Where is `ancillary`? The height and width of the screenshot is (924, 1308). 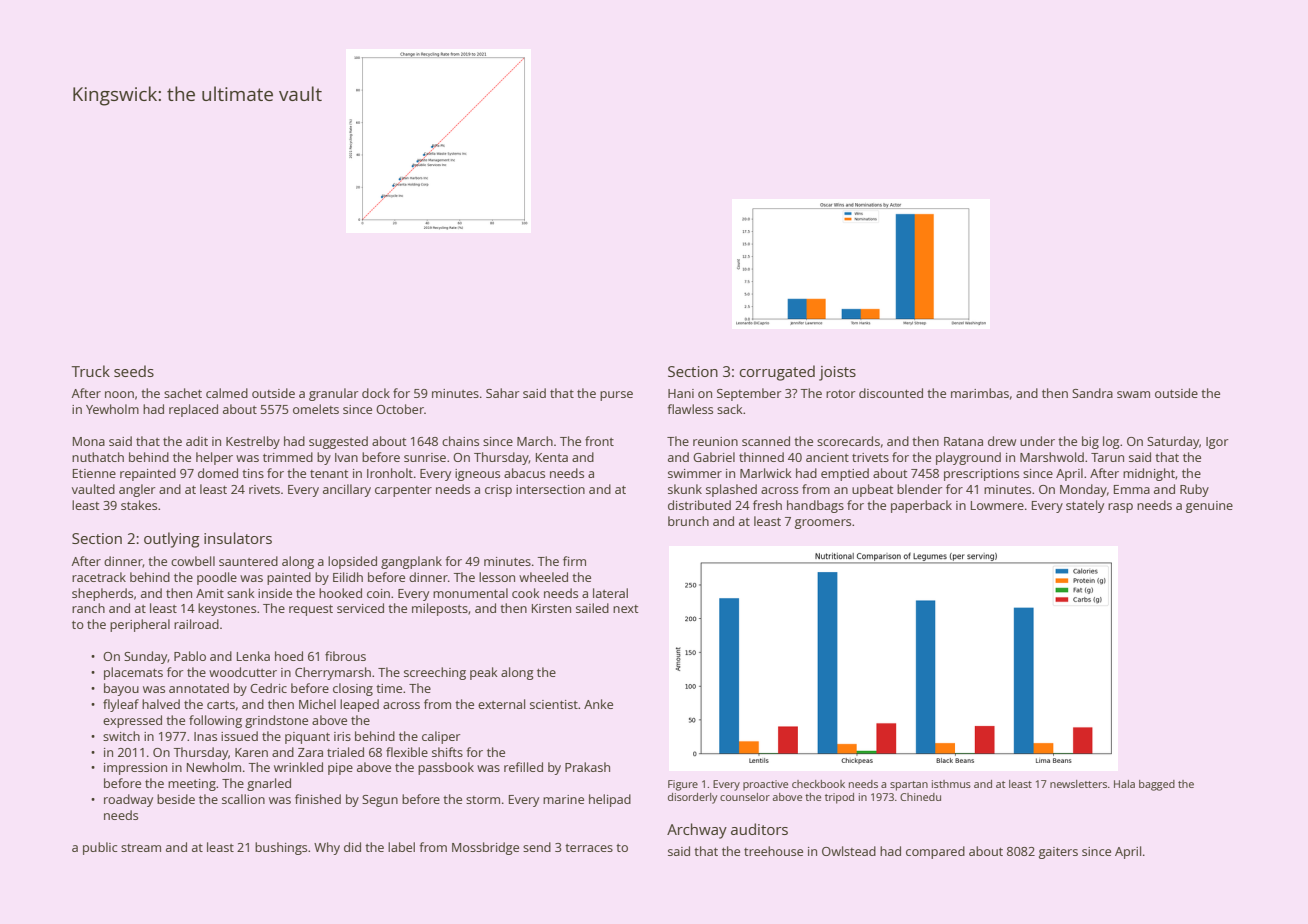
ancillary is located at coordinates (347, 490).
